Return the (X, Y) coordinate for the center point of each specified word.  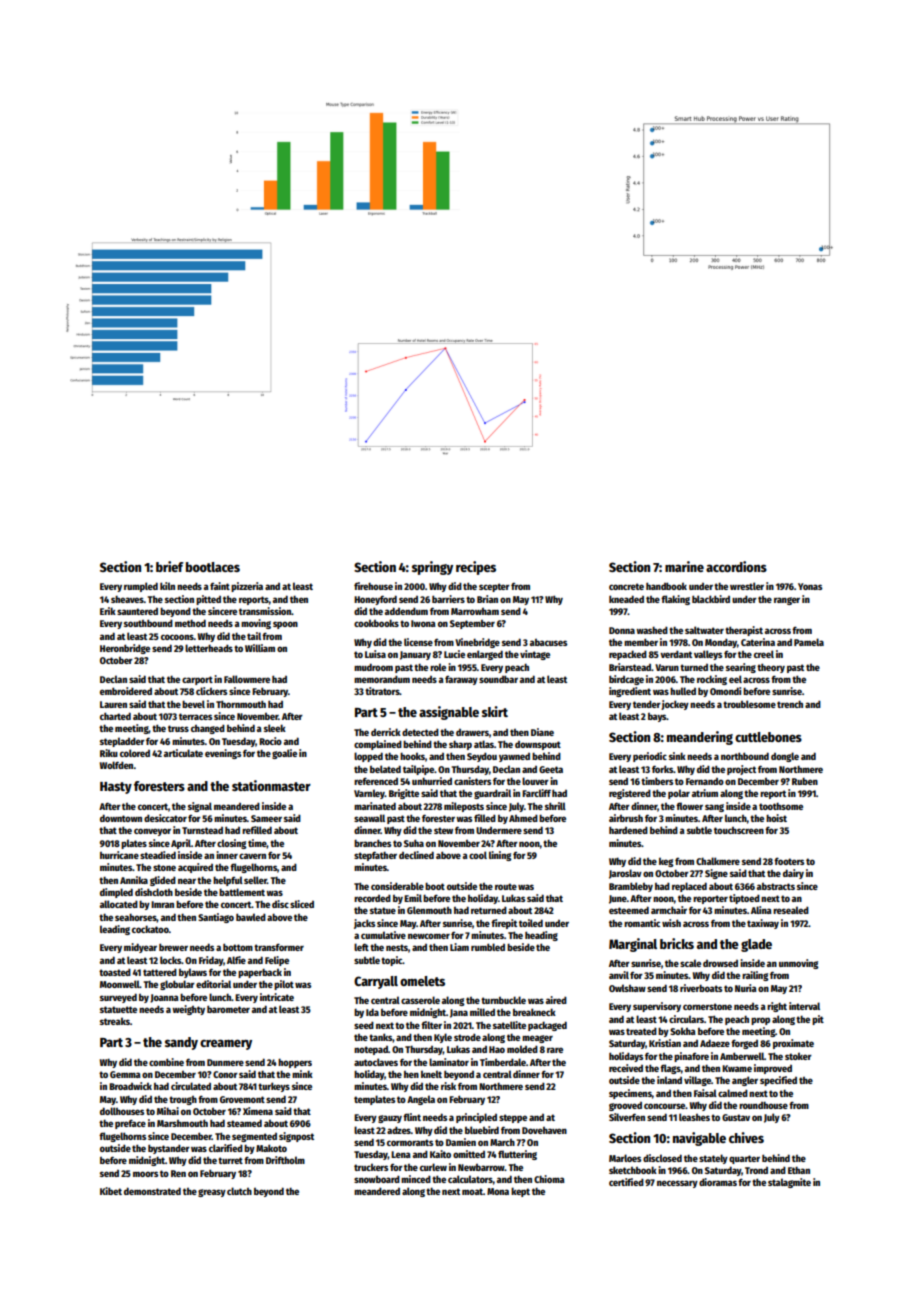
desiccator (165, 818)
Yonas (810, 586)
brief (170, 566)
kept (520, 1192)
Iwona (423, 623)
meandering (700, 738)
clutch (239, 1191)
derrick (386, 732)
